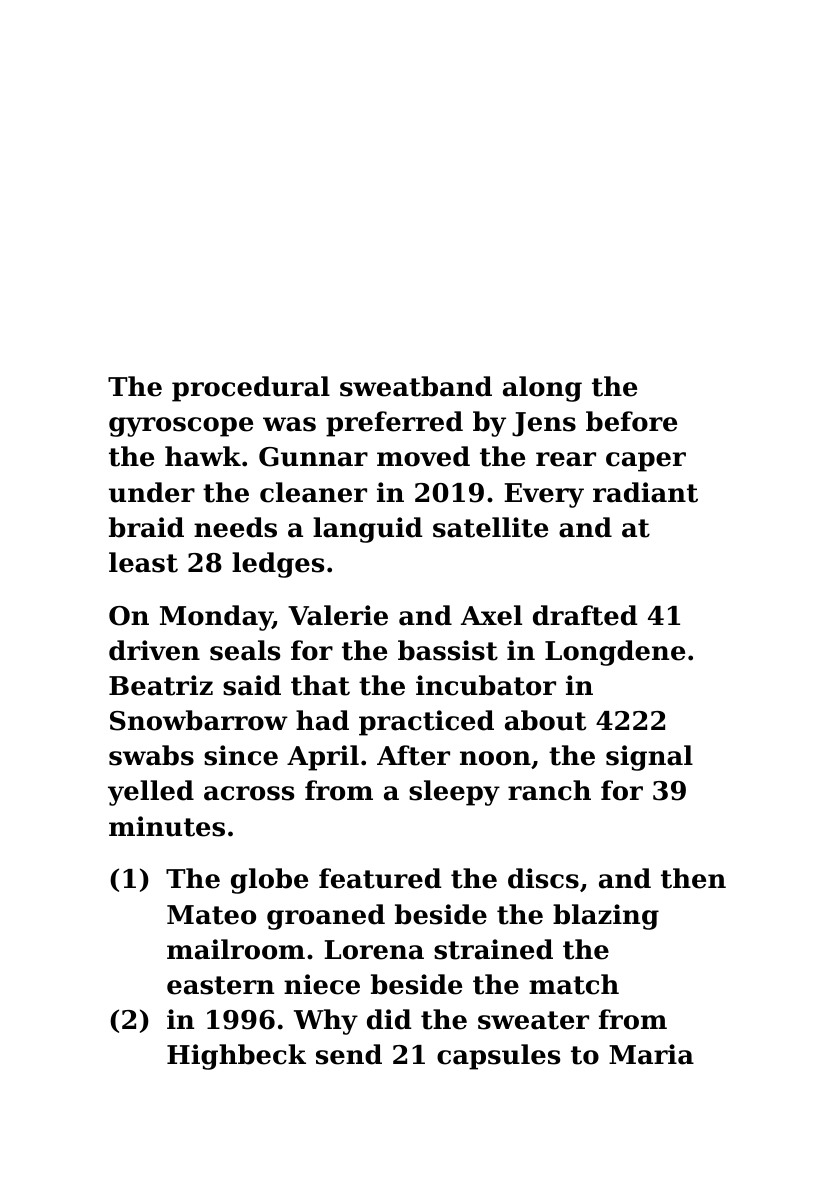 This screenshot has width=835, height=1184. I want to click on After, so click(413, 755).
